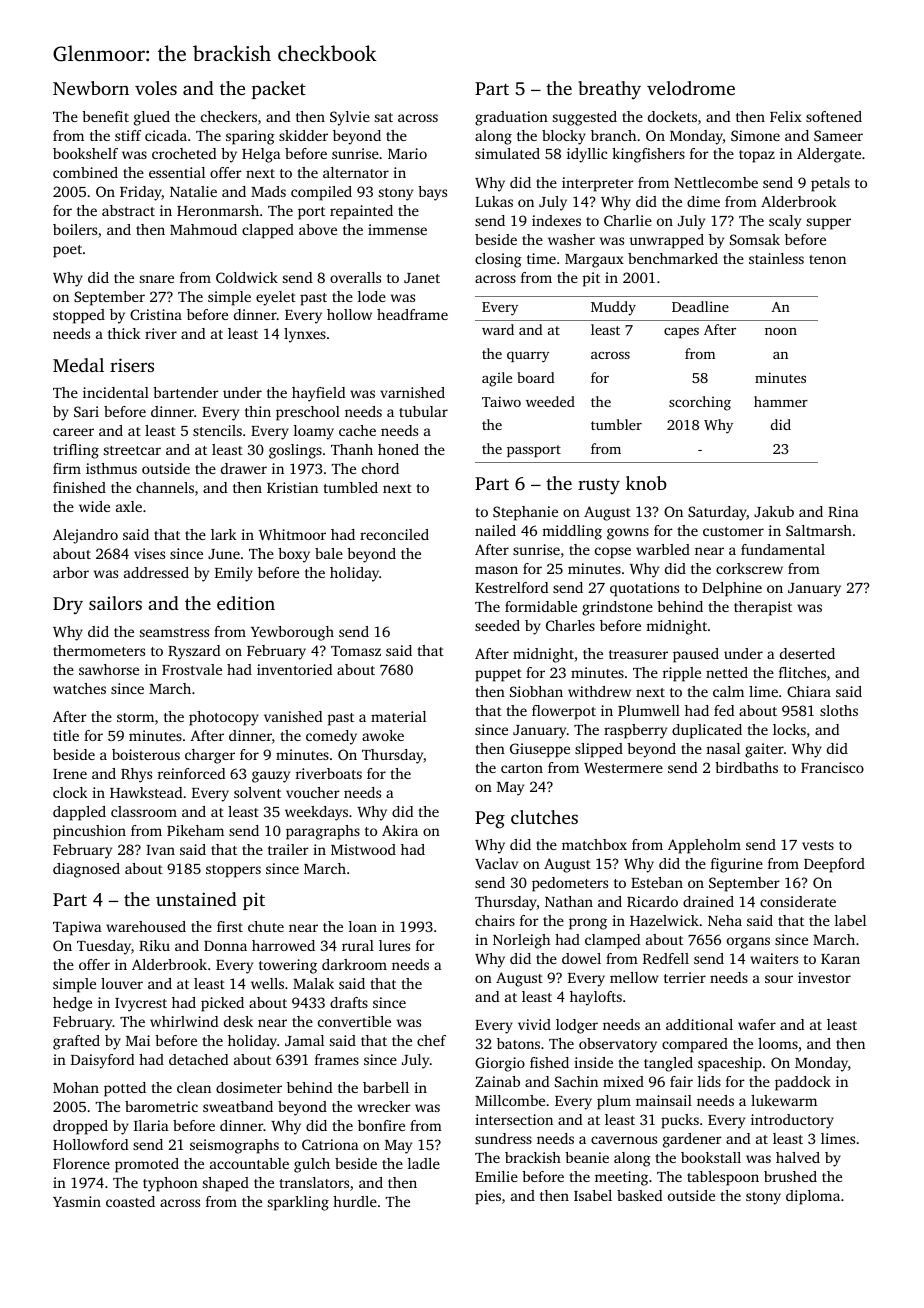  What do you see at coordinates (298, 1203) in the document?
I see `sparkling` at bounding box center [298, 1203].
